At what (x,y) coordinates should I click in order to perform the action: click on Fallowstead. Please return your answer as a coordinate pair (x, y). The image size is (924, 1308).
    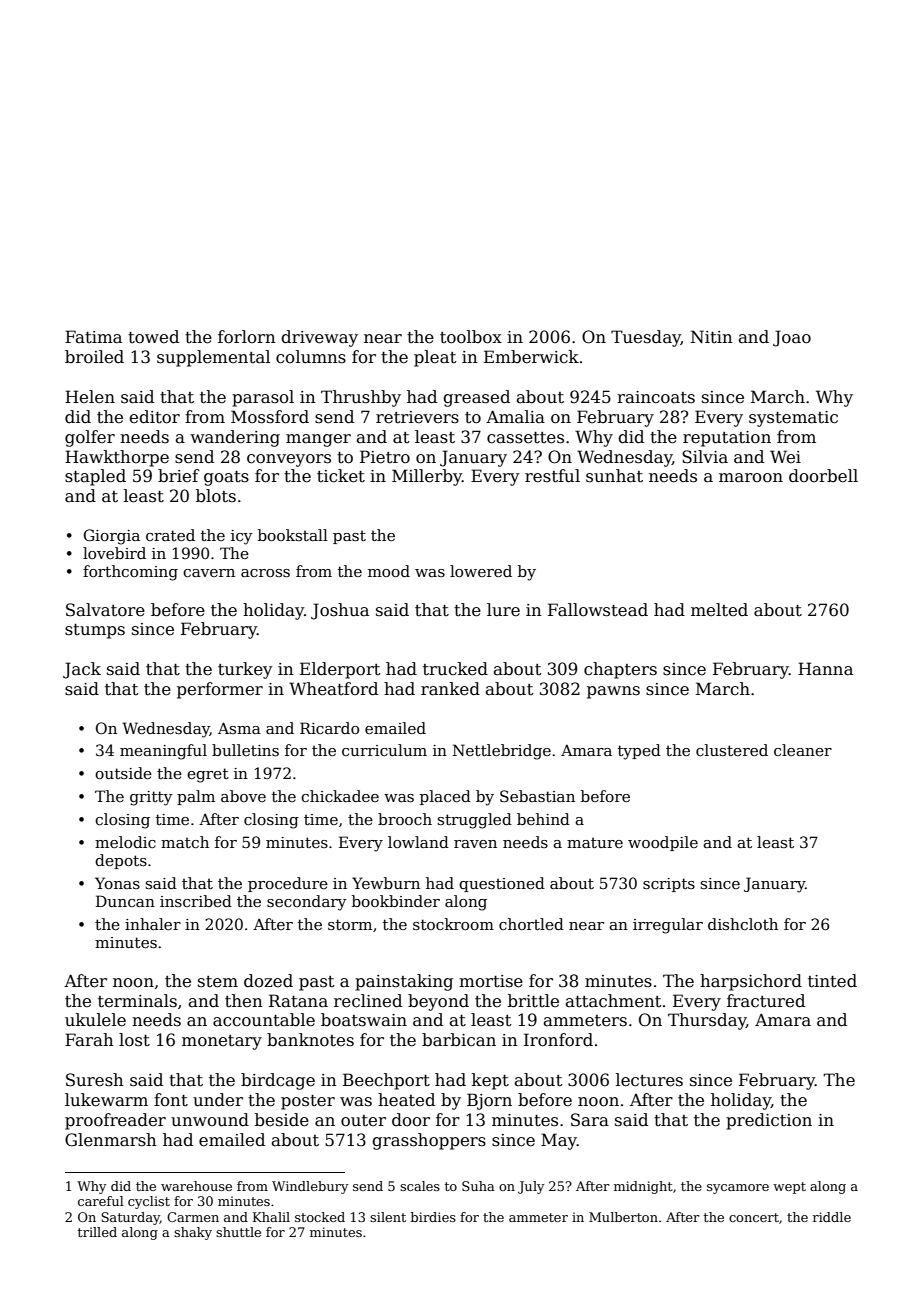
    Looking at the image, I should click on (598, 610).
